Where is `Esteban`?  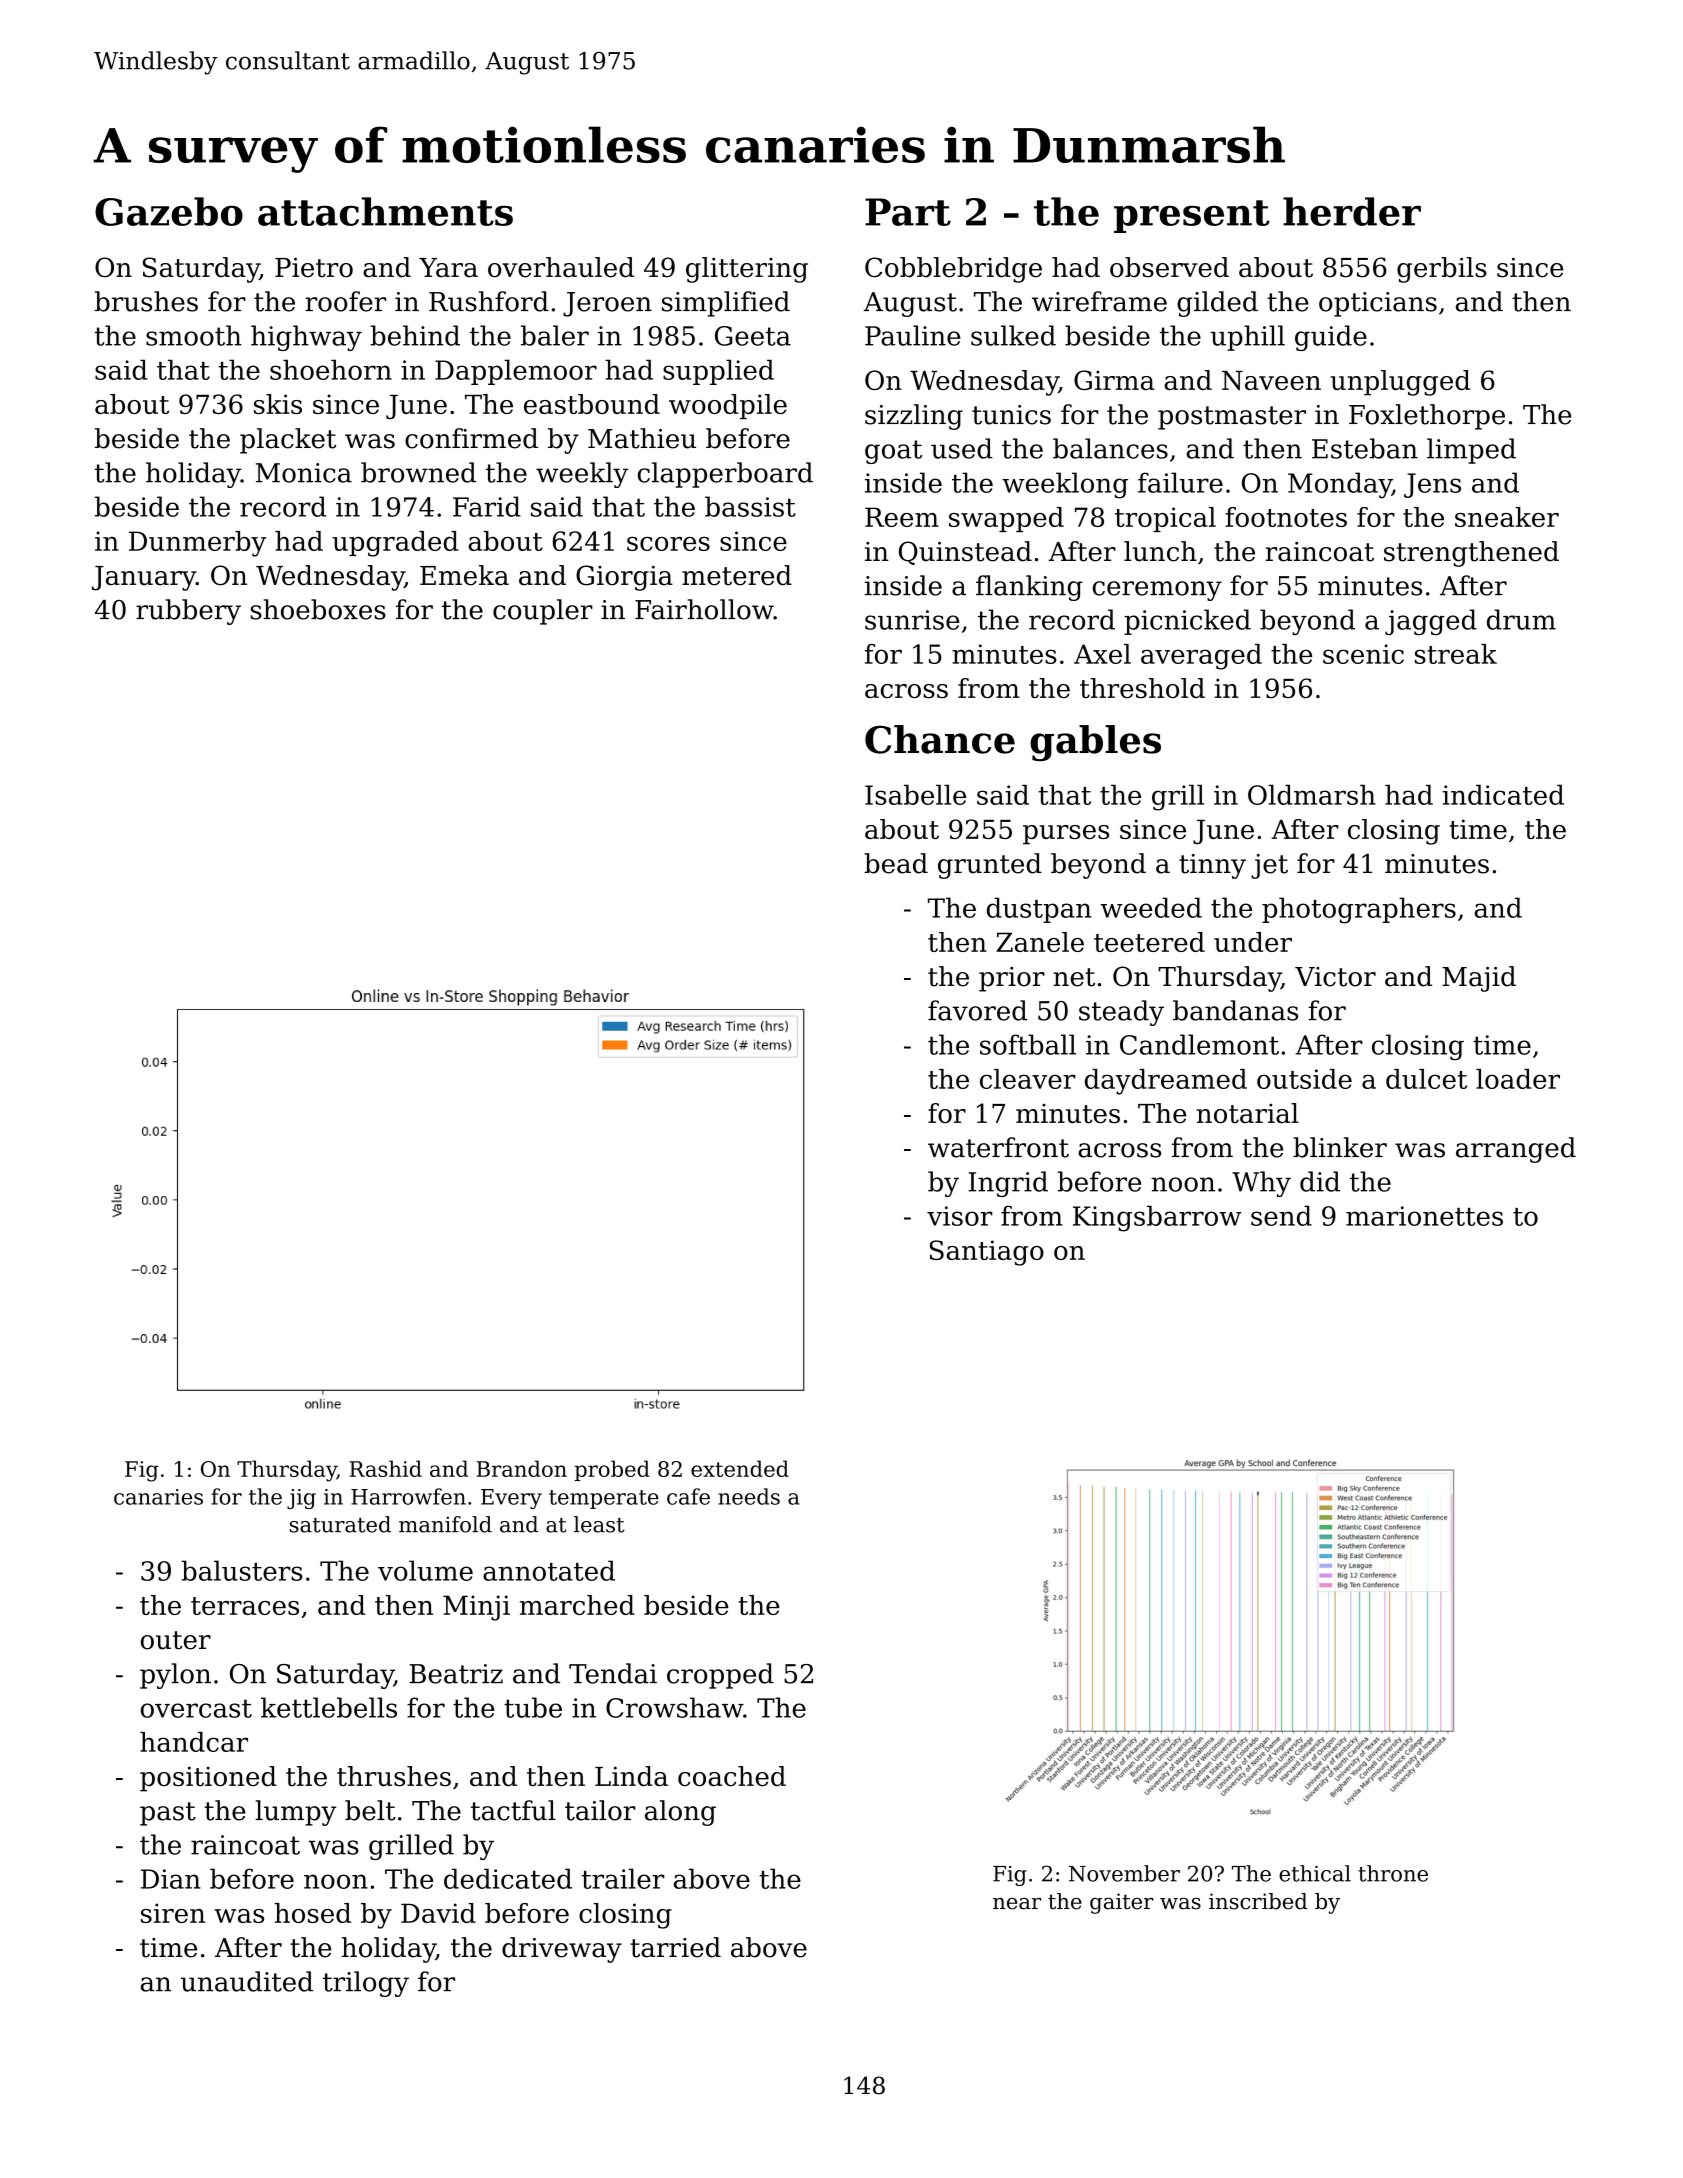
Esteban is located at coordinates (1365, 448).
